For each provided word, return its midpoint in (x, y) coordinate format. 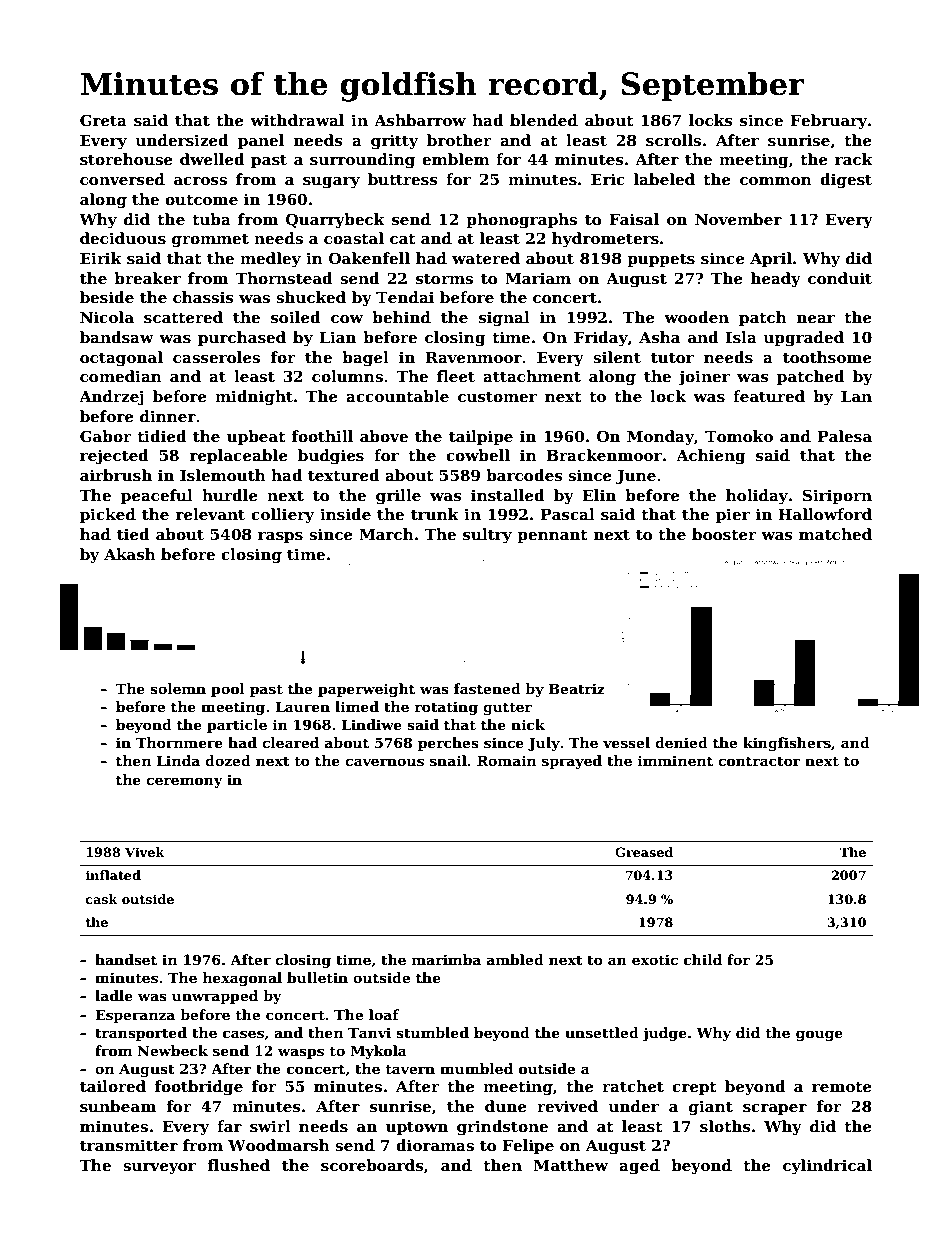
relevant (210, 514)
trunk (435, 514)
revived (567, 1106)
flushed (239, 1165)
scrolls (673, 140)
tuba (211, 219)
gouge (819, 1035)
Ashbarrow (420, 120)
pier (733, 515)
